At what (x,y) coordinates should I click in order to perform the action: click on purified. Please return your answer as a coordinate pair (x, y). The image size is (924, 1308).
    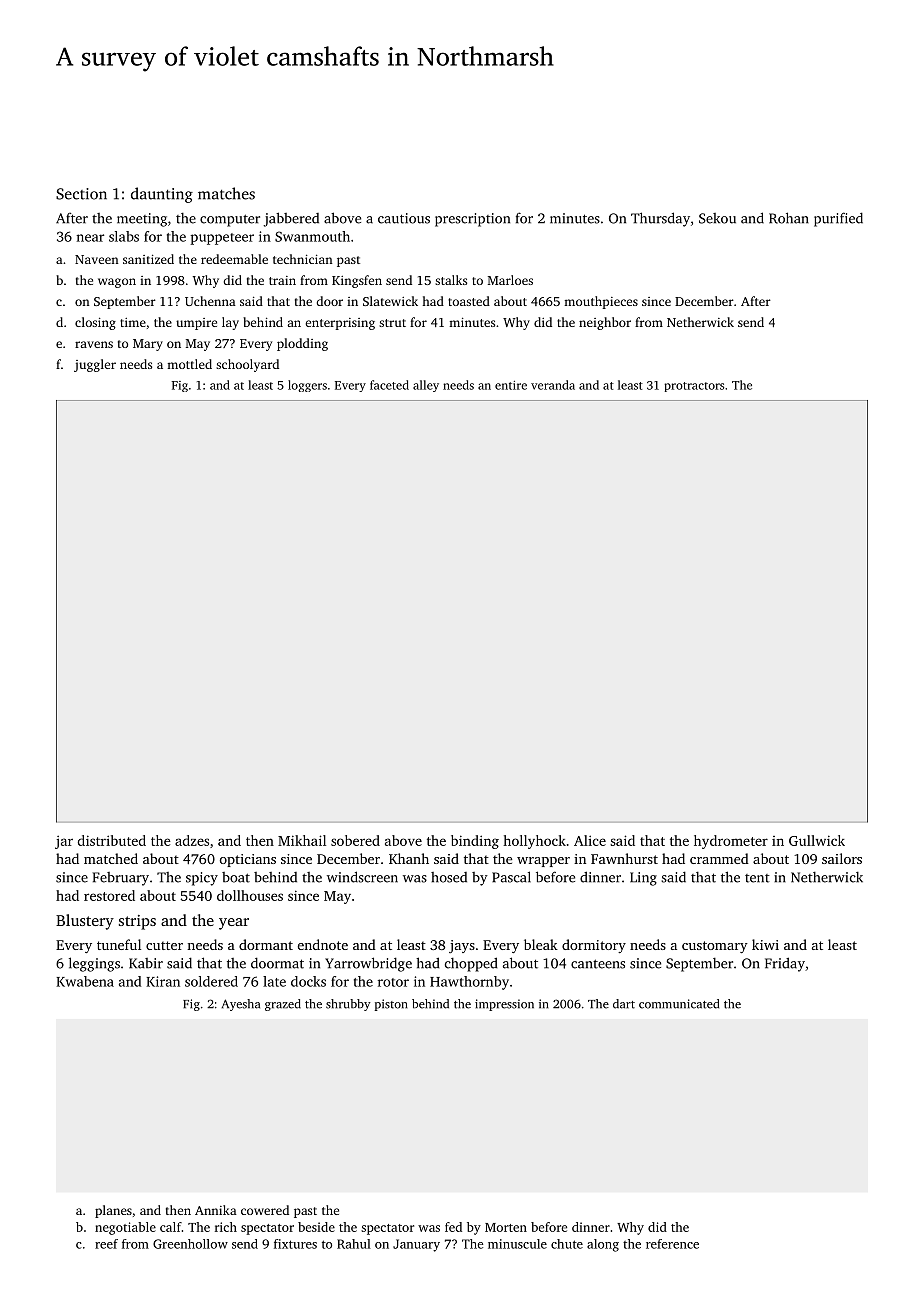
    Looking at the image, I should click on (838, 219).
